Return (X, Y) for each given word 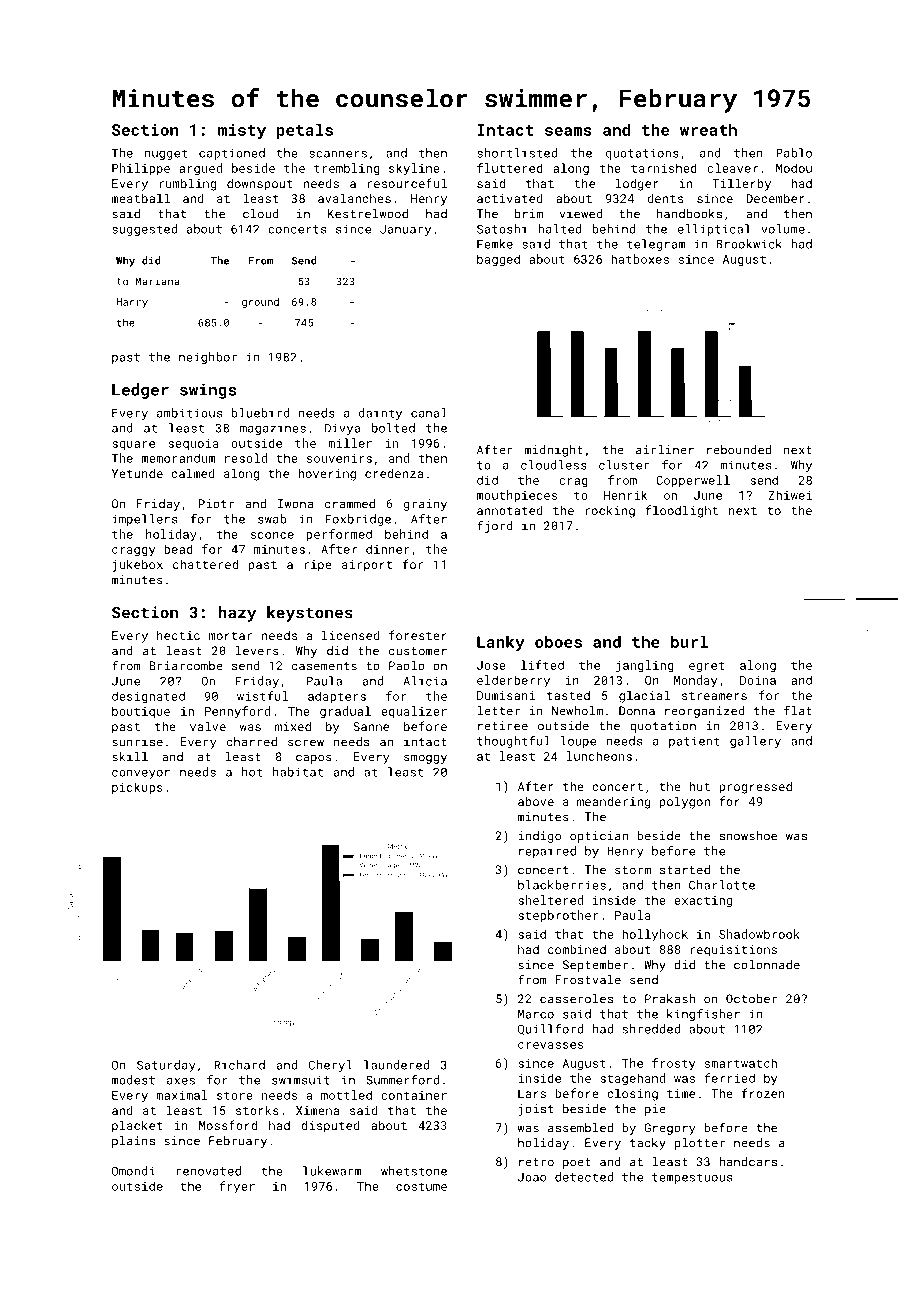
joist (536, 1110)
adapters (337, 697)
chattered (205, 564)
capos (314, 759)
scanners (338, 154)
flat (798, 710)
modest (133, 1080)
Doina (758, 680)
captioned (232, 154)
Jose (491, 665)
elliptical (714, 230)
